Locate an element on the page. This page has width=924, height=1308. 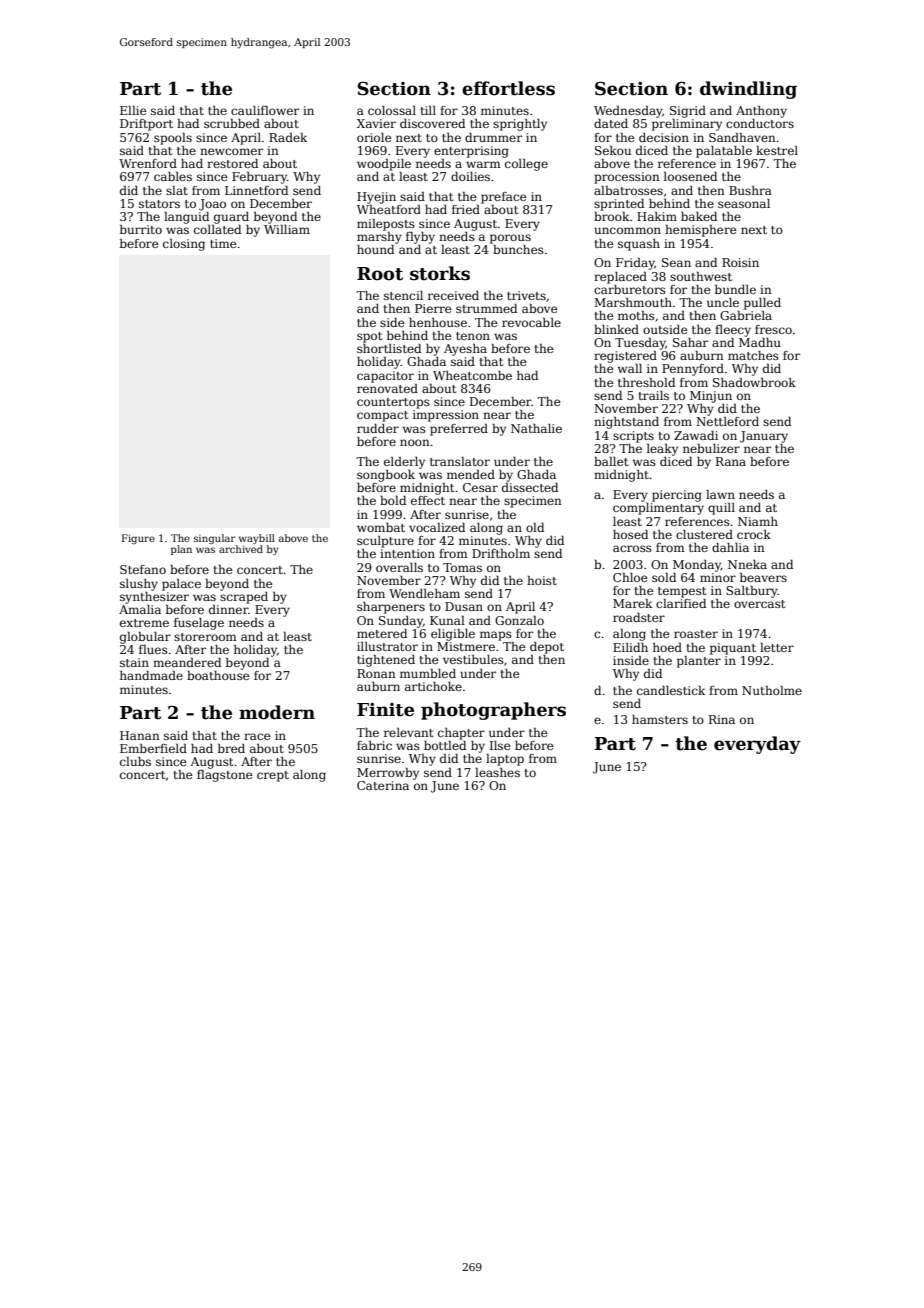
cauliflower is located at coordinates (265, 110).
